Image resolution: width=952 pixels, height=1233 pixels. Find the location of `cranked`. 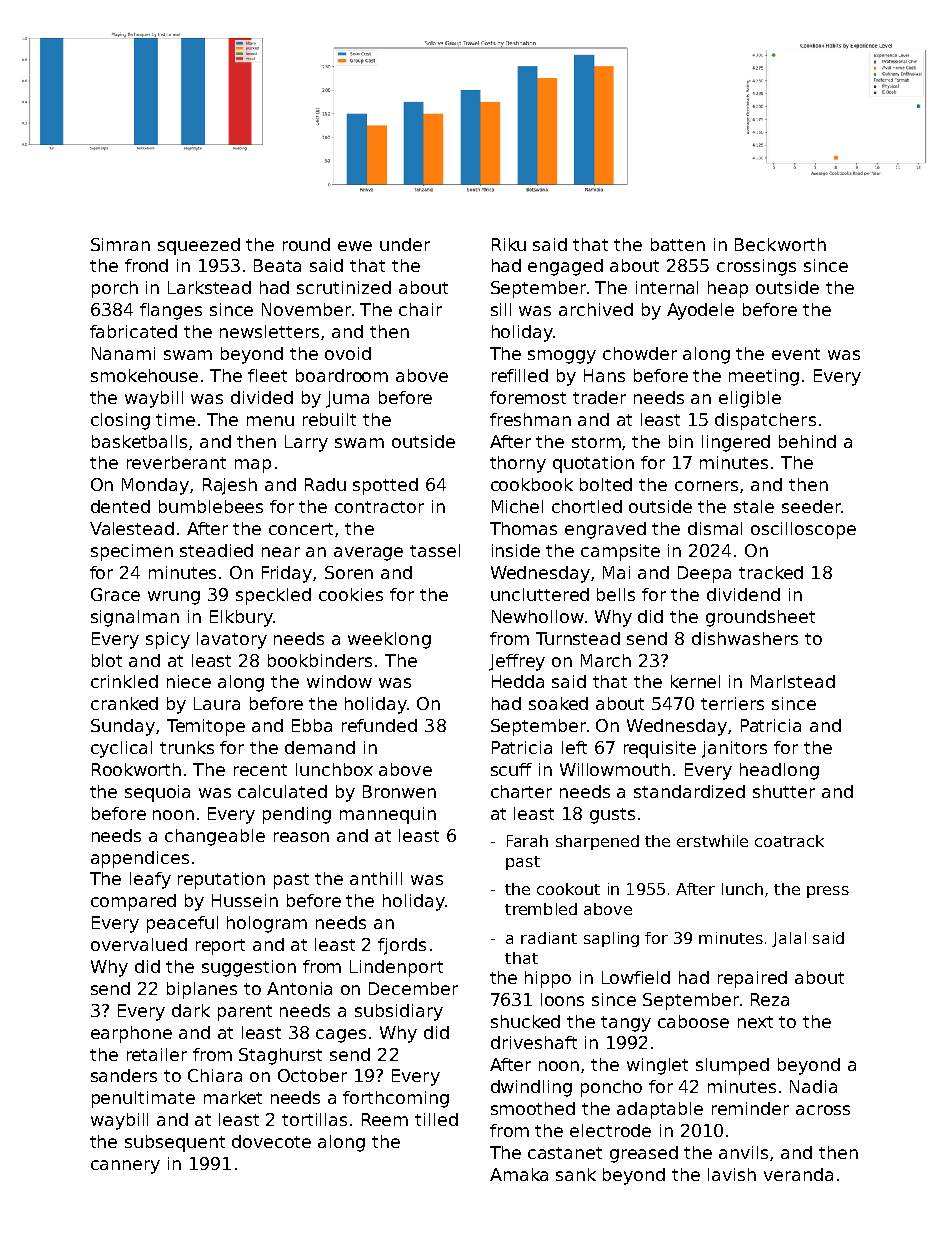

cranked is located at coordinates (124, 703).
